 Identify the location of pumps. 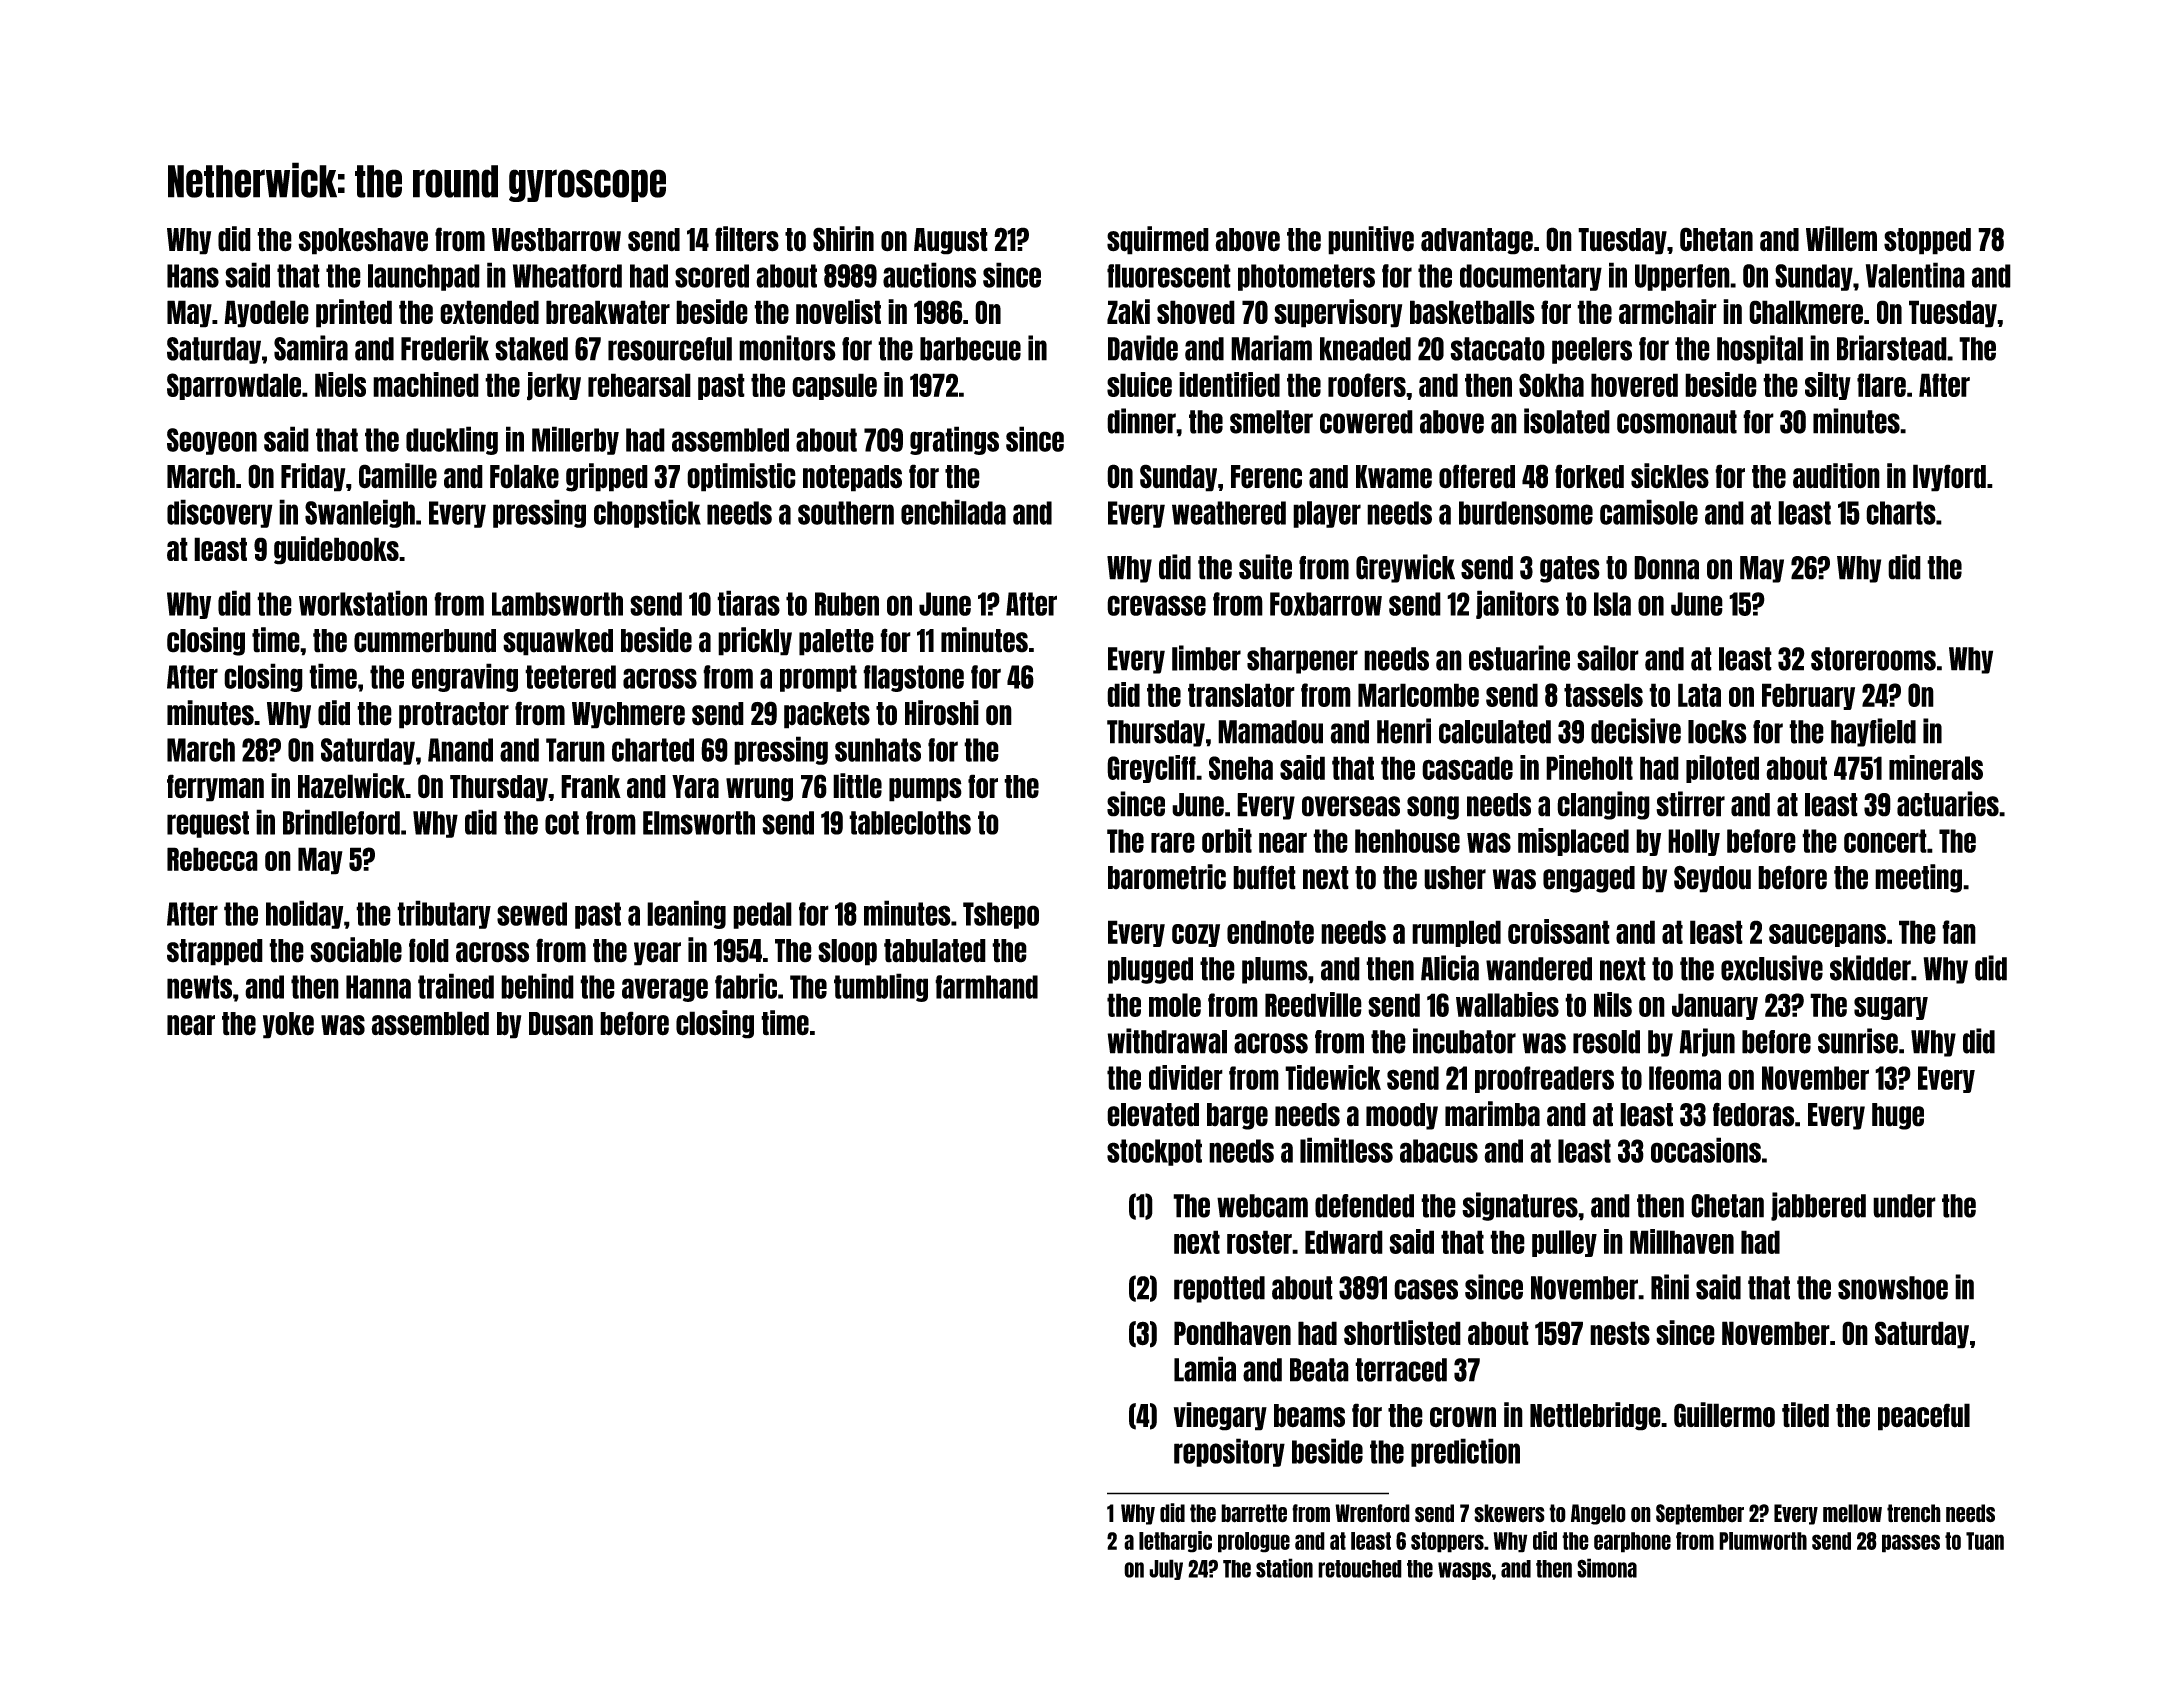
(925, 790).
